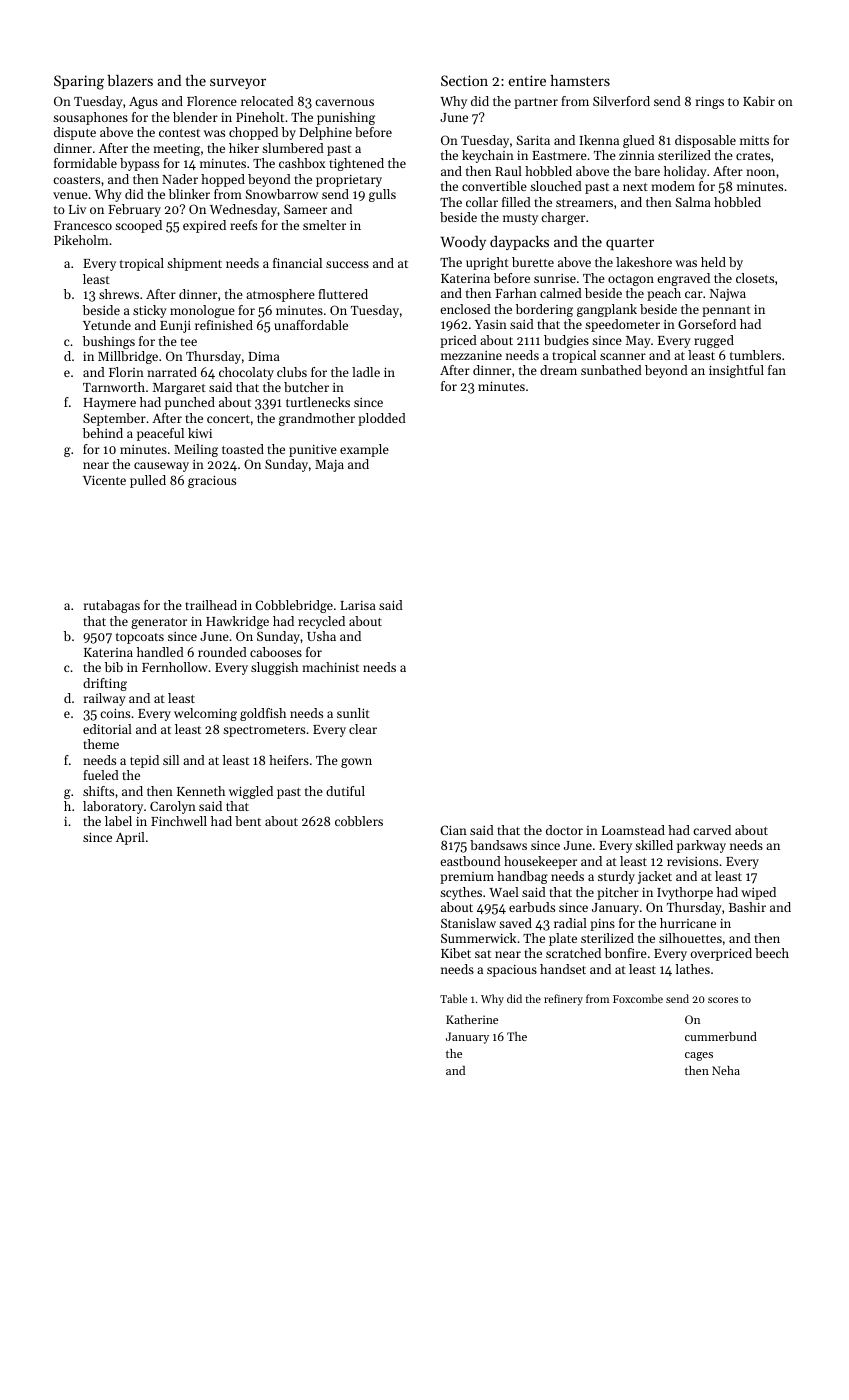 The height and width of the screenshot is (1400, 849). I want to click on success, so click(347, 264).
